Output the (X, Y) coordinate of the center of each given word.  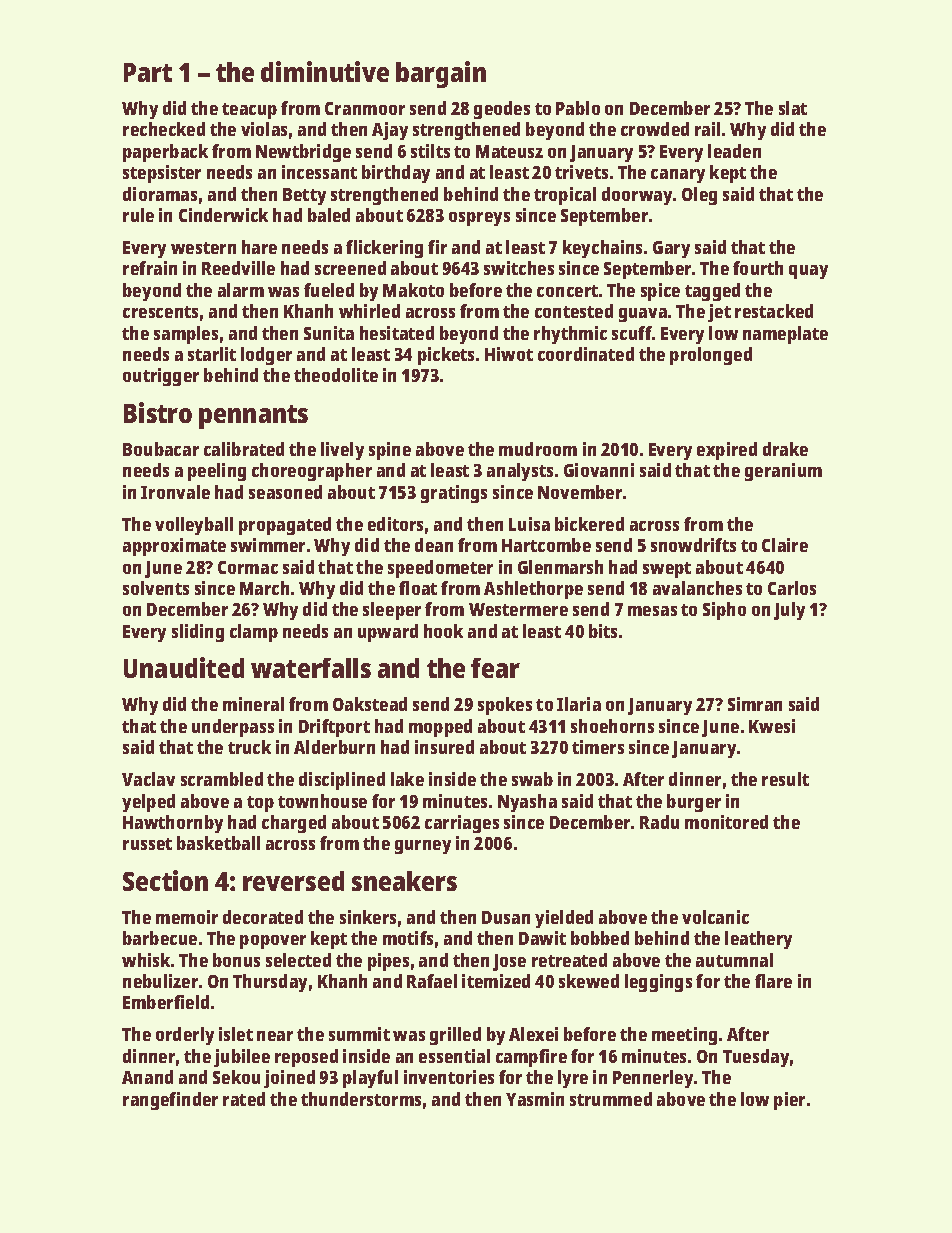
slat (793, 108)
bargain (441, 74)
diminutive (325, 71)
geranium (783, 472)
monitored (726, 822)
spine (390, 451)
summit (359, 1034)
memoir (187, 917)
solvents (156, 588)
